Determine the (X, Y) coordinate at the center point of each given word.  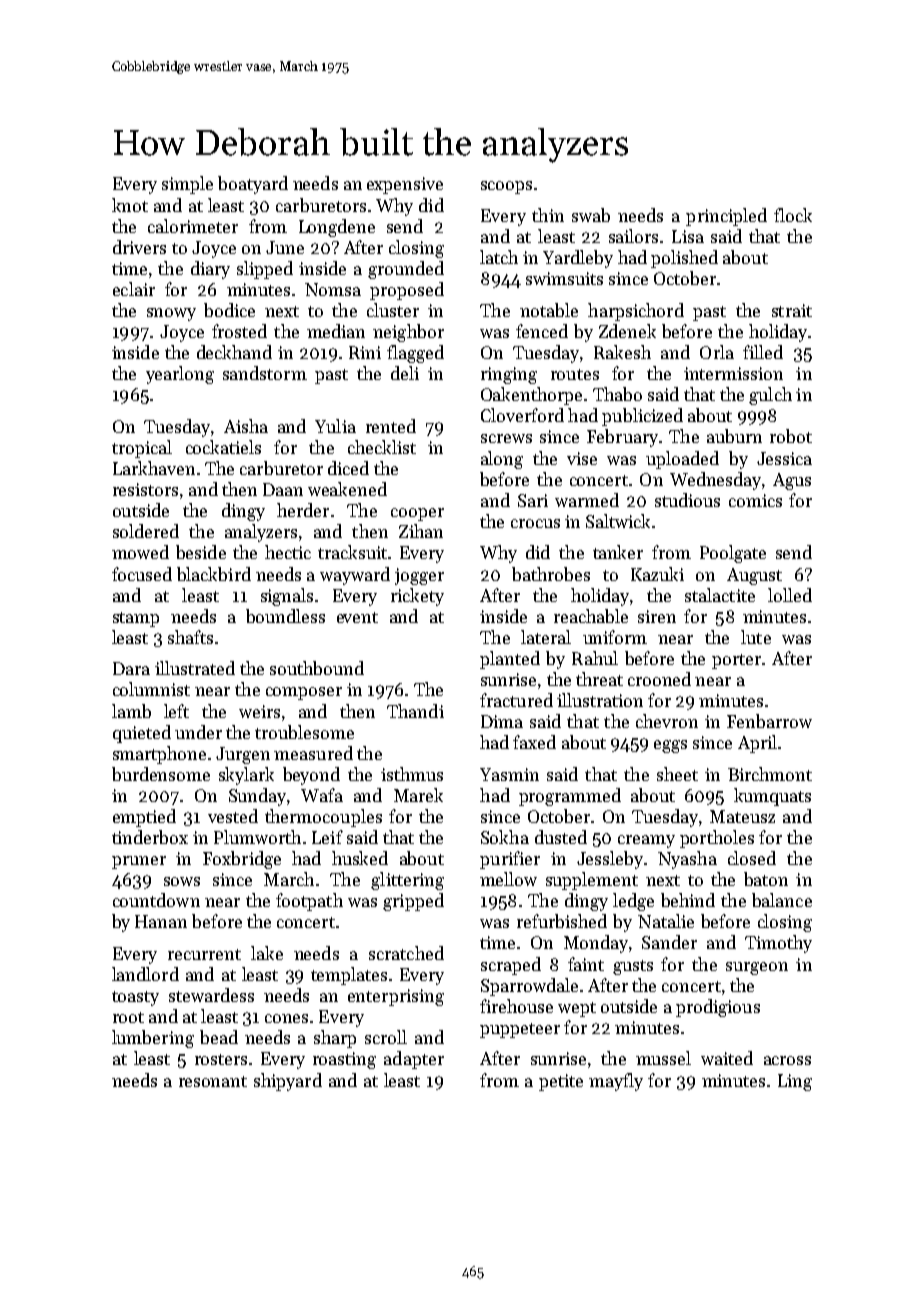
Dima (502, 721)
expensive (405, 185)
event (357, 617)
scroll (386, 1037)
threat (599, 679)
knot (130, 205)
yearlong (180, 375)
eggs (670, 746)
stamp (136, 619)
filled (763, 352)
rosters (221, 1059)
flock (793, 215)
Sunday (257, 797)
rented (391, 426)
